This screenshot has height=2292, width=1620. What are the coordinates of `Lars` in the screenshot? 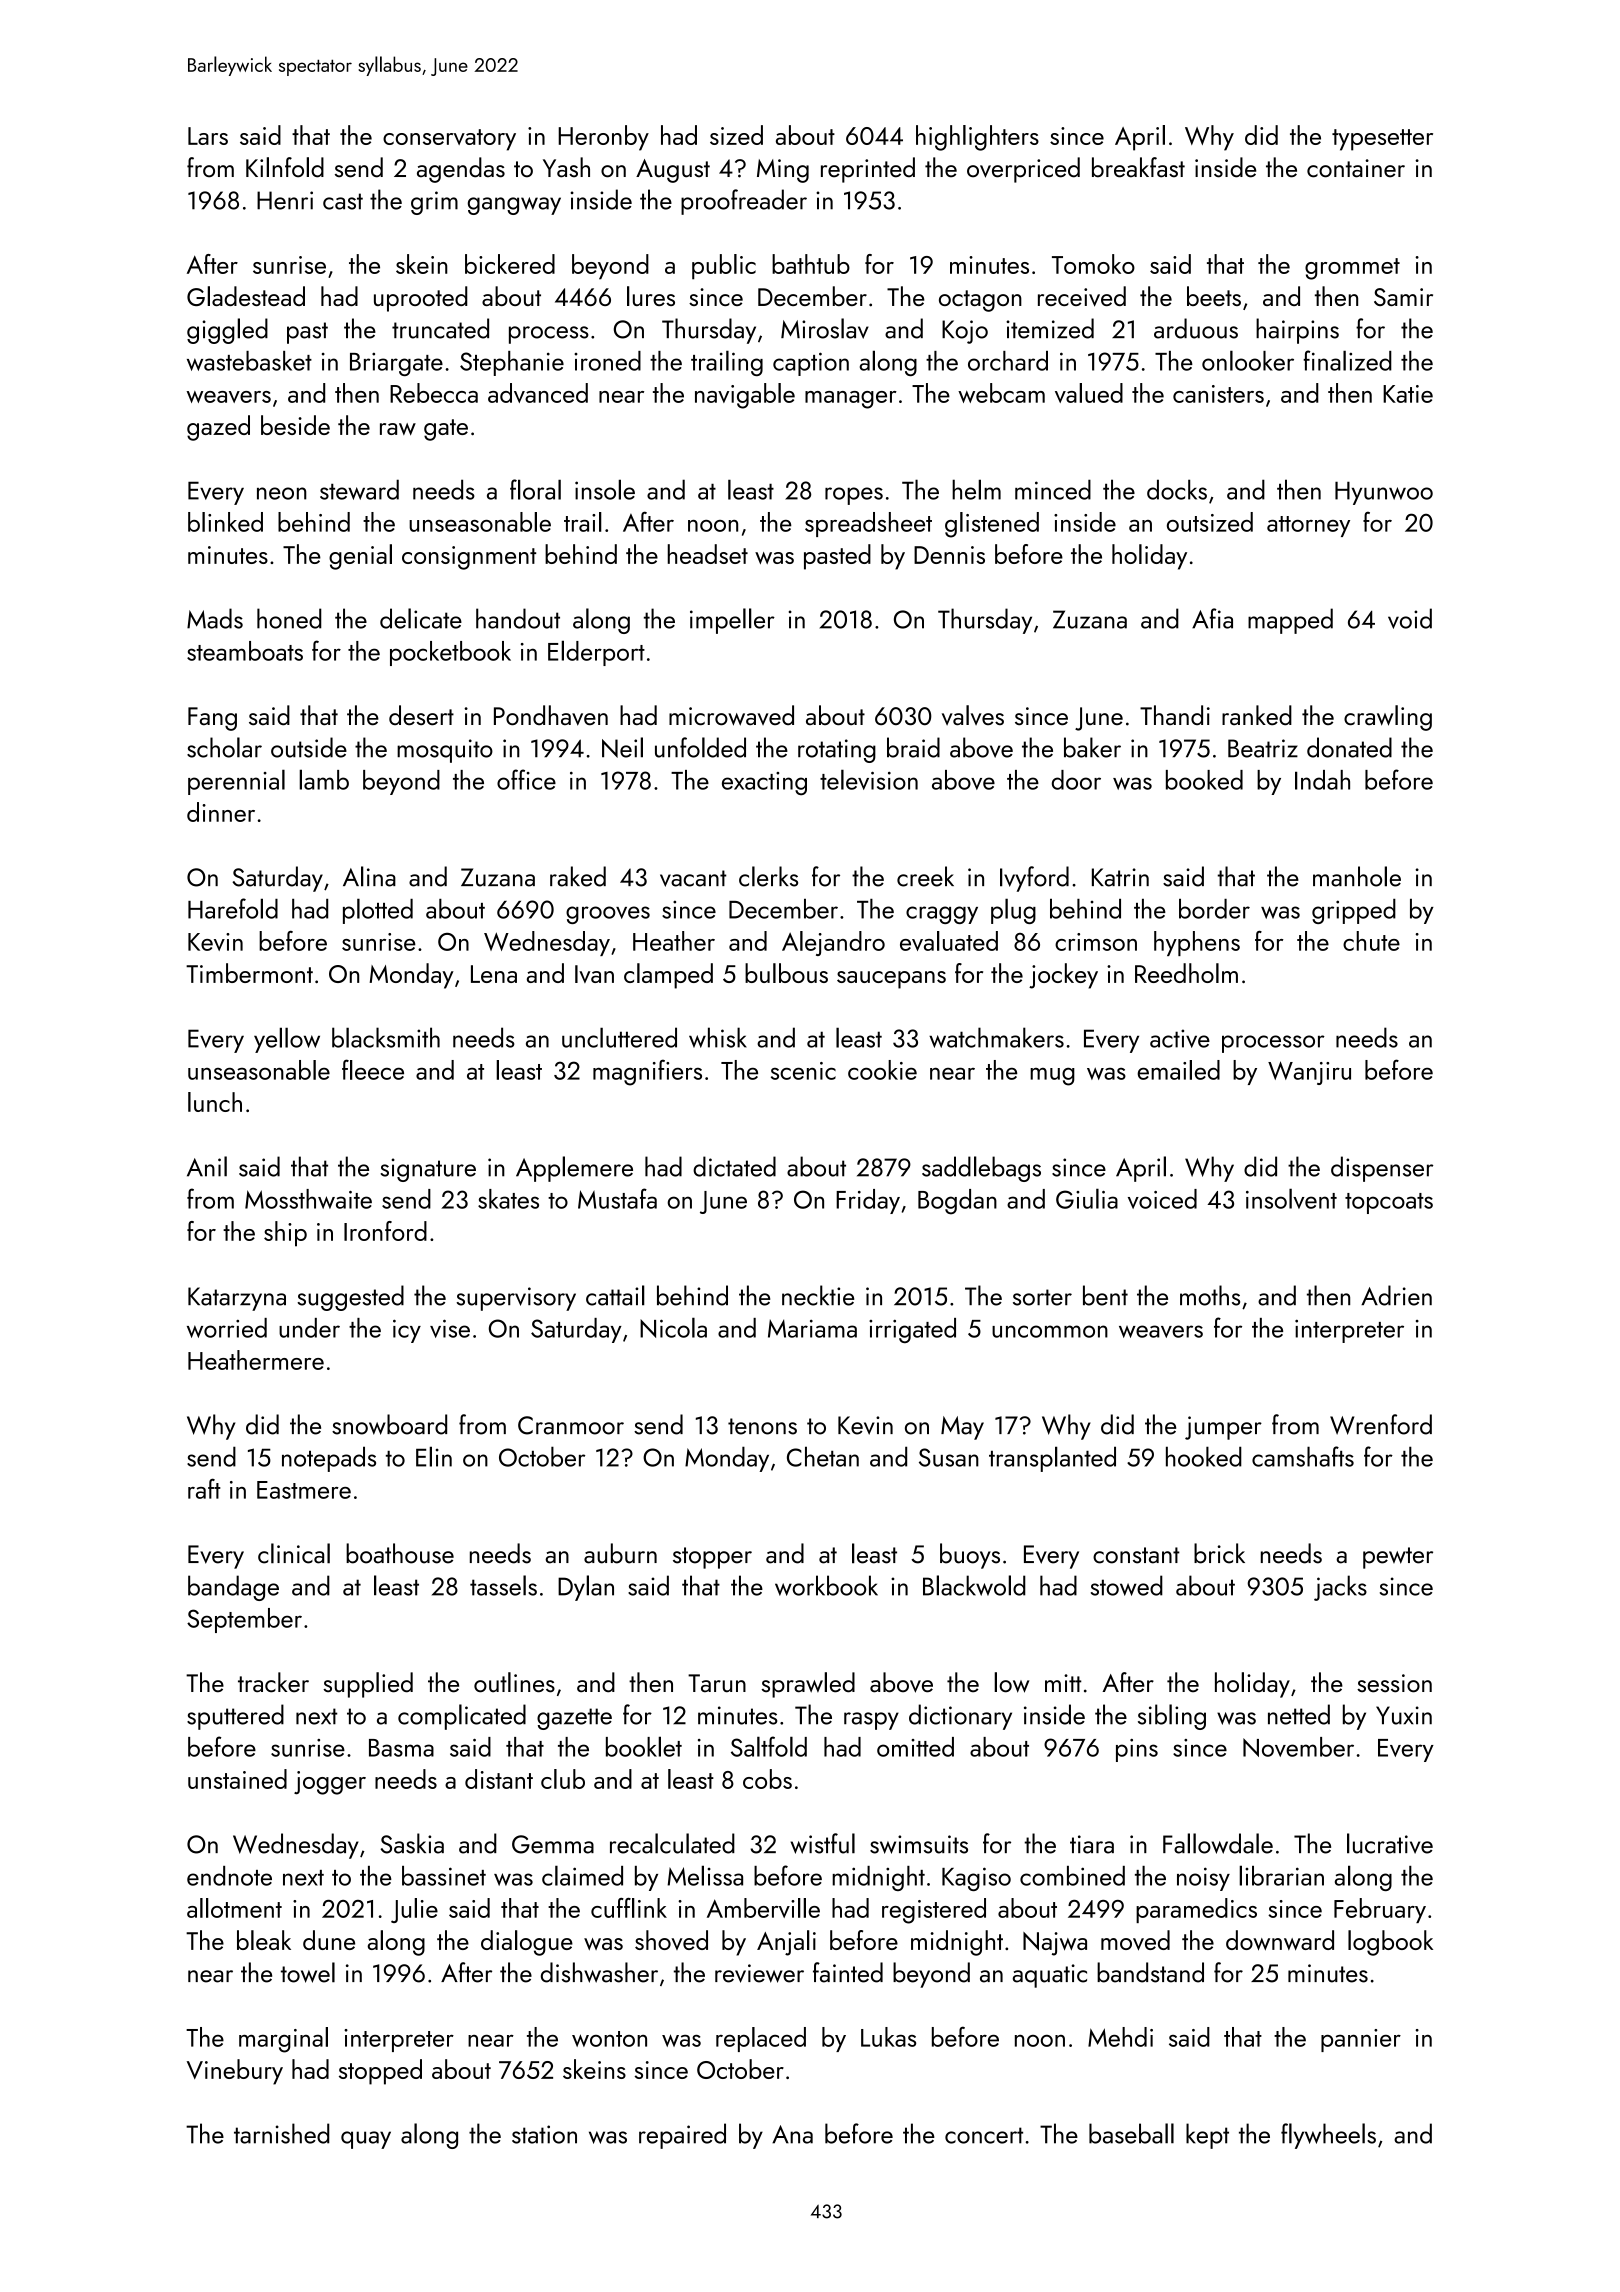 It's located at (208, 136).
